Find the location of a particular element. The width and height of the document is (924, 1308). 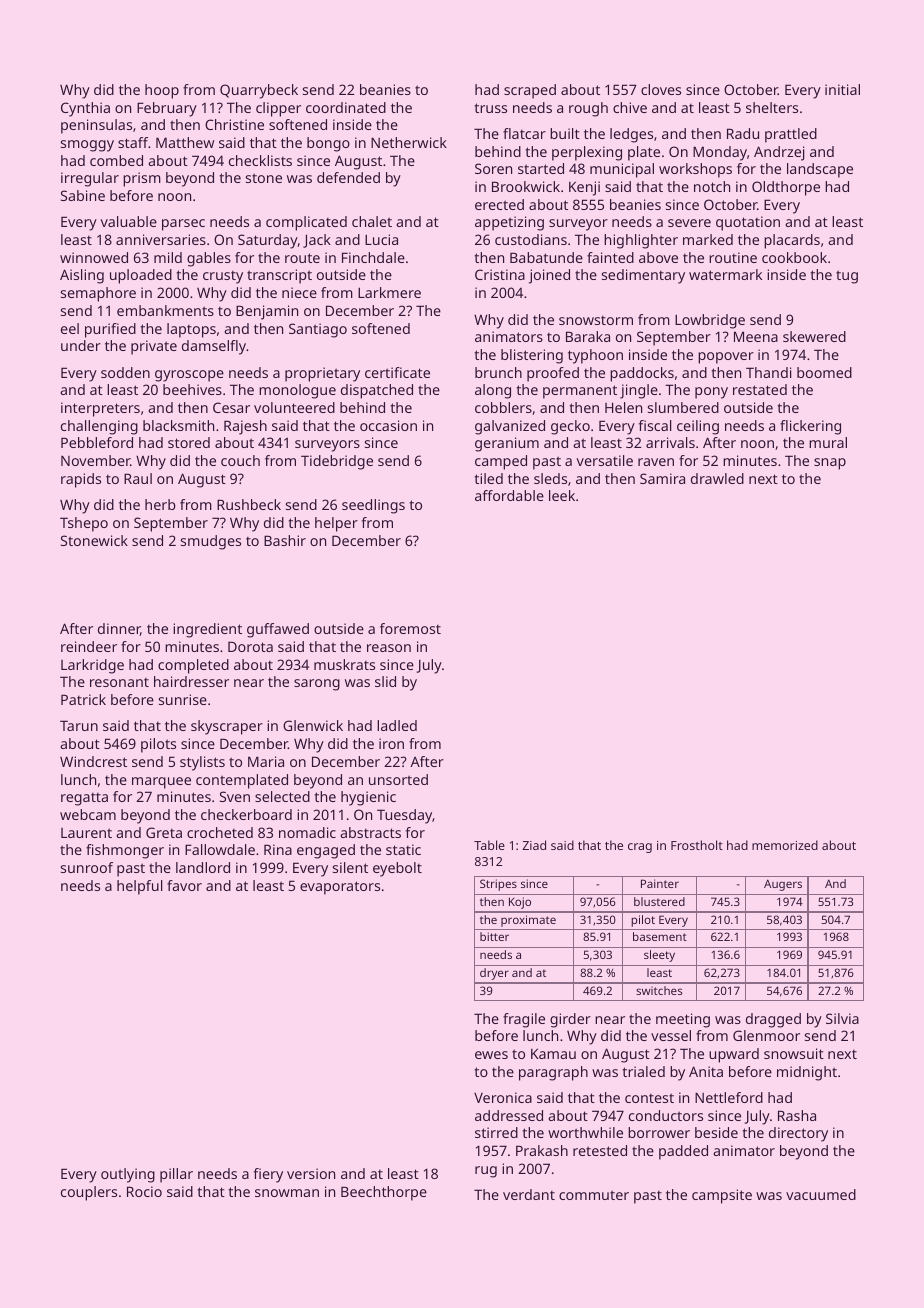

favor is located at coordinates (184, 885).
